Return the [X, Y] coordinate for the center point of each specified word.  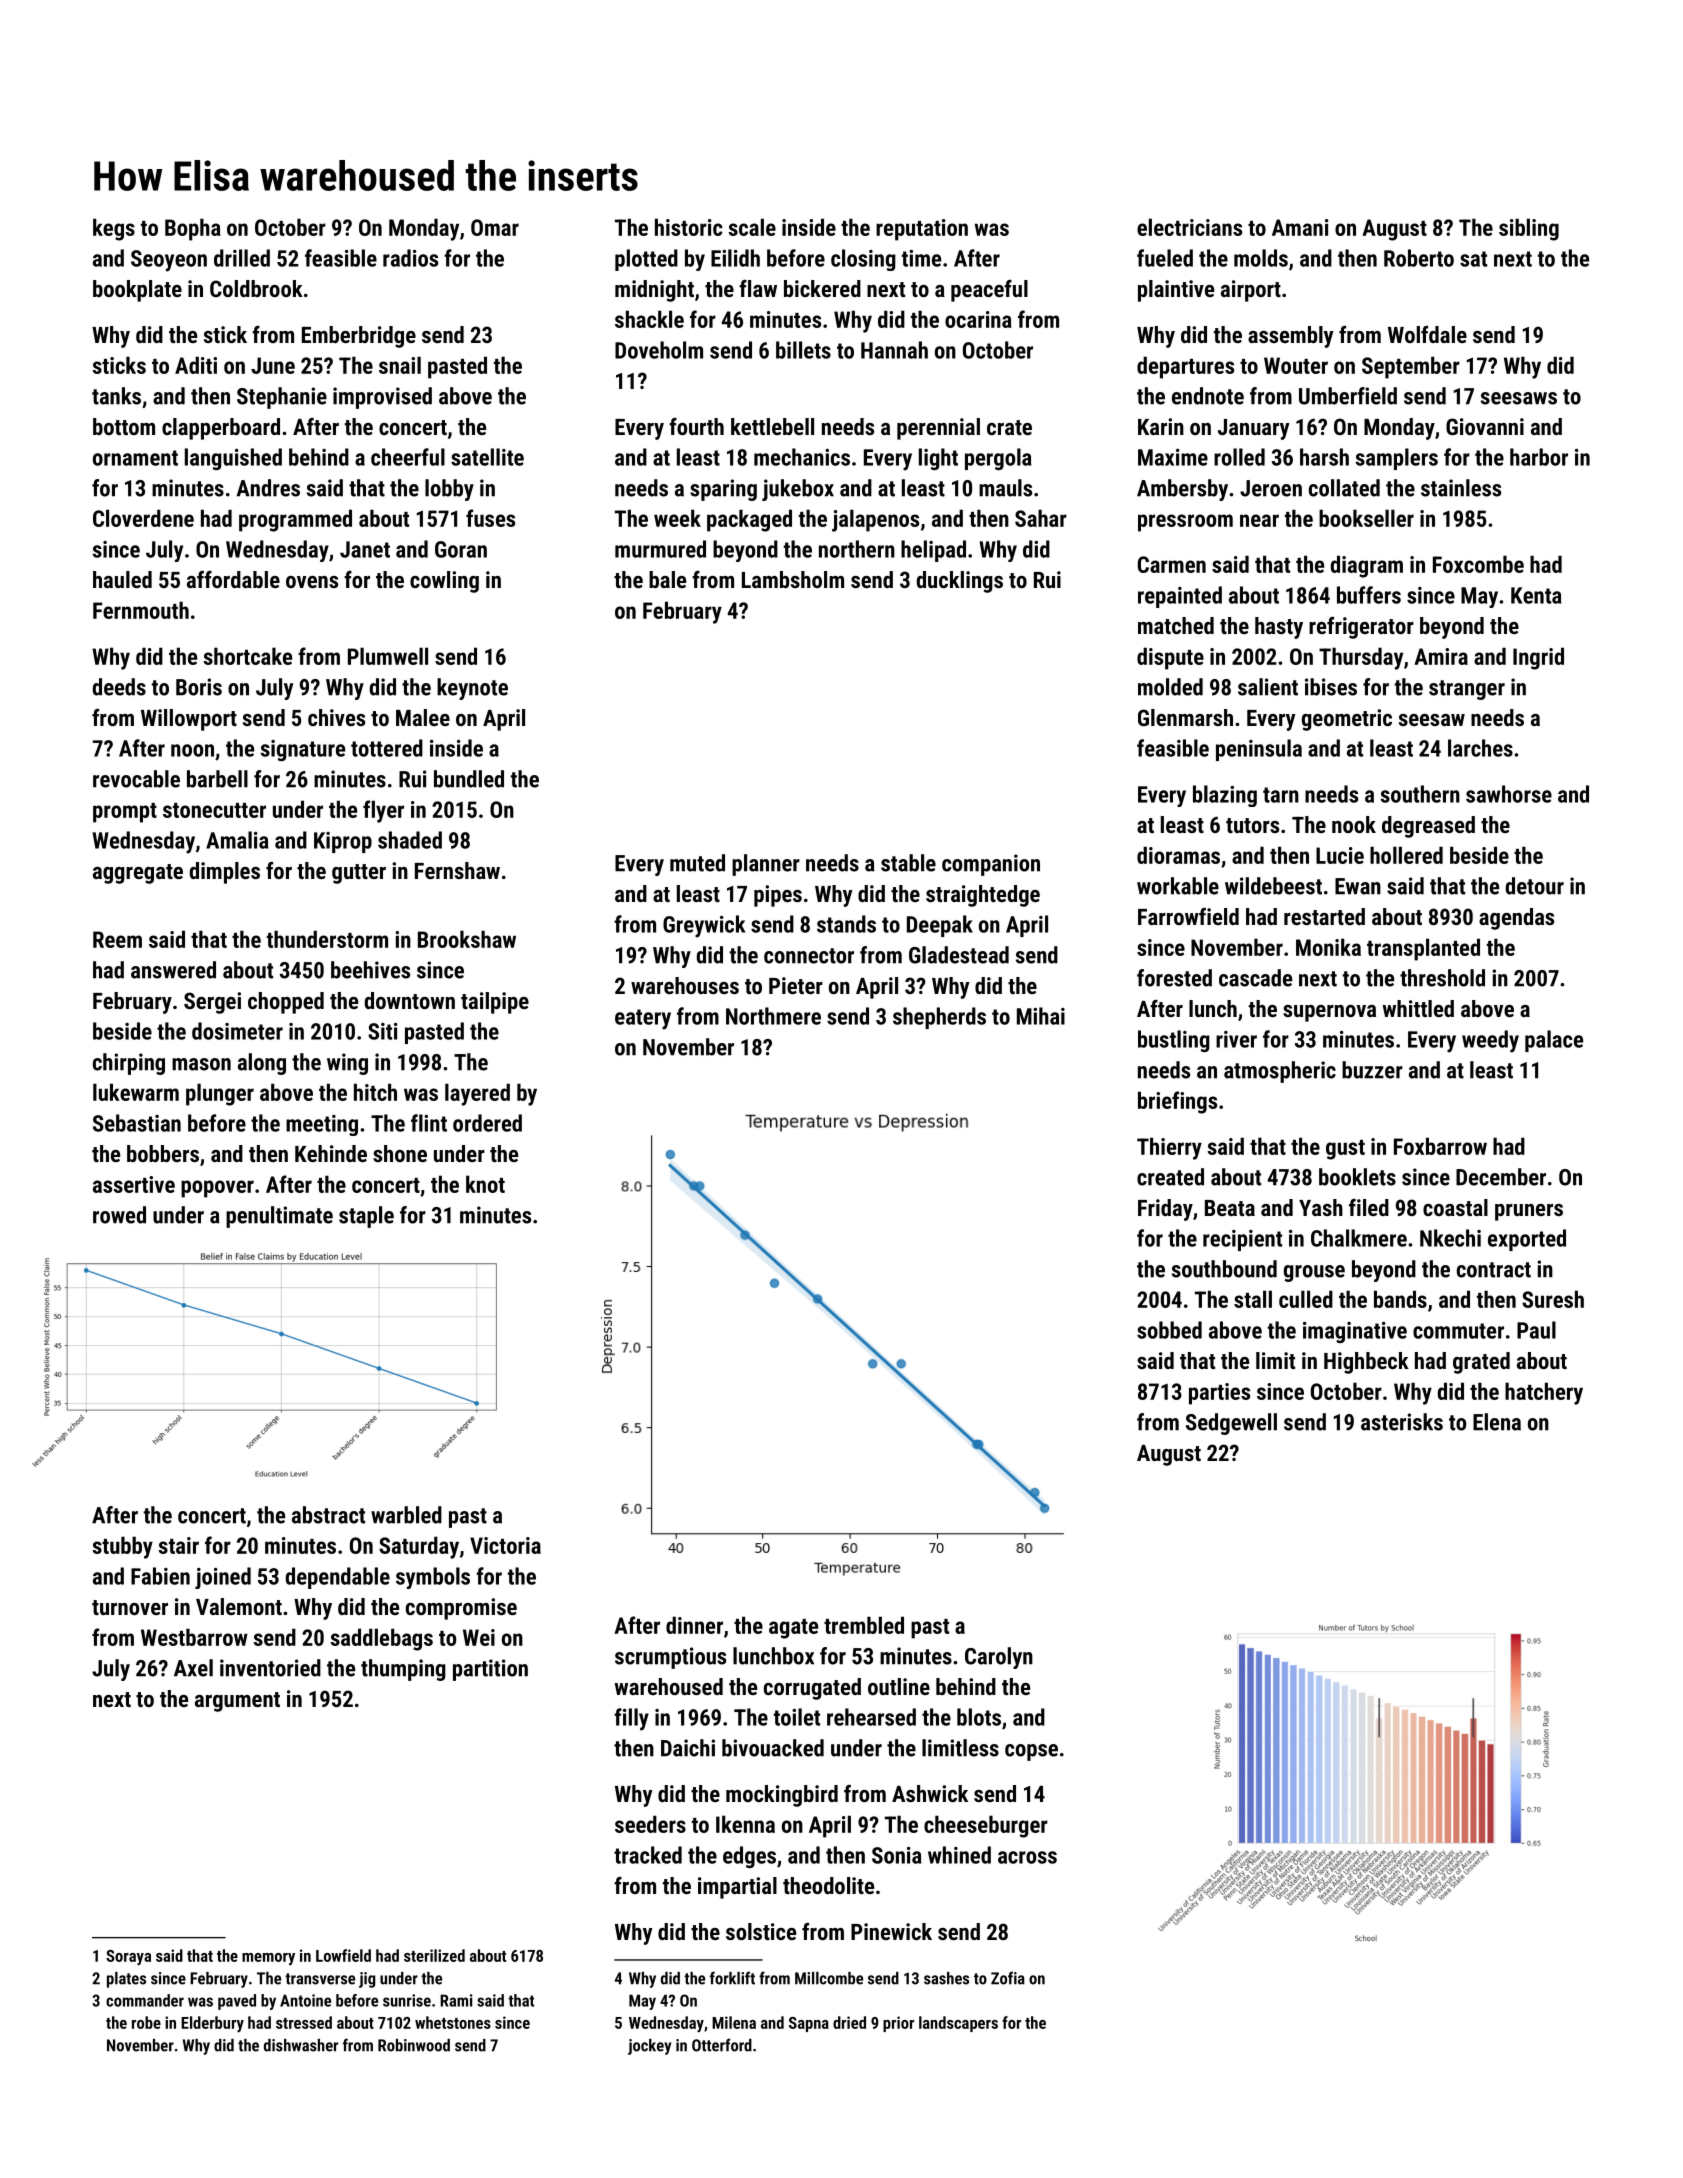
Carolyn [999, 1658]
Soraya [128, 1958]
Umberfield [1348, 396]
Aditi [196, 365]
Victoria [505, 1545]
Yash [1321, 1207]
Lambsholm [793, 579]
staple [366, 1217]
